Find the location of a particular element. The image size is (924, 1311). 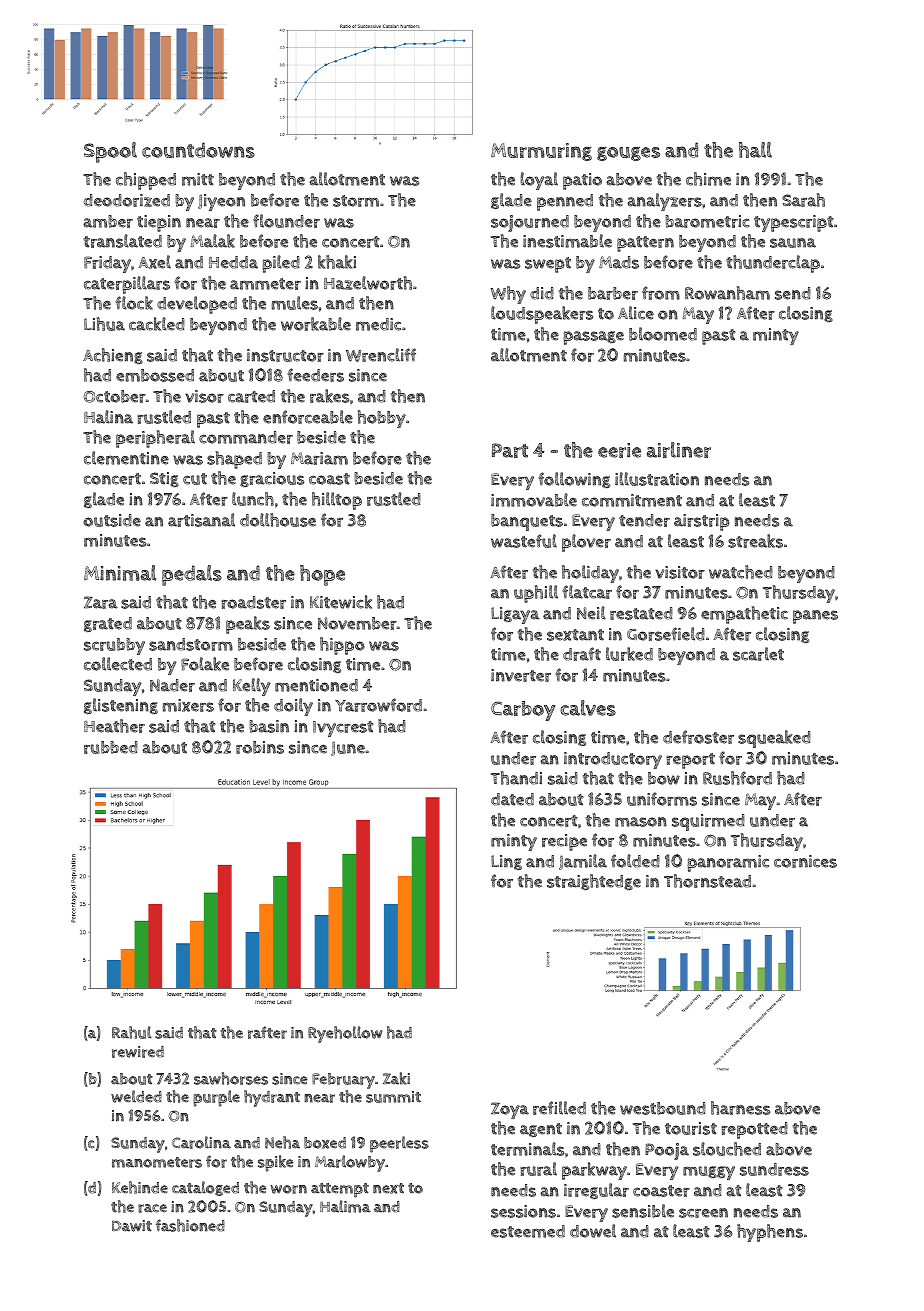

sojourned is located at coordinates (530, 223).
